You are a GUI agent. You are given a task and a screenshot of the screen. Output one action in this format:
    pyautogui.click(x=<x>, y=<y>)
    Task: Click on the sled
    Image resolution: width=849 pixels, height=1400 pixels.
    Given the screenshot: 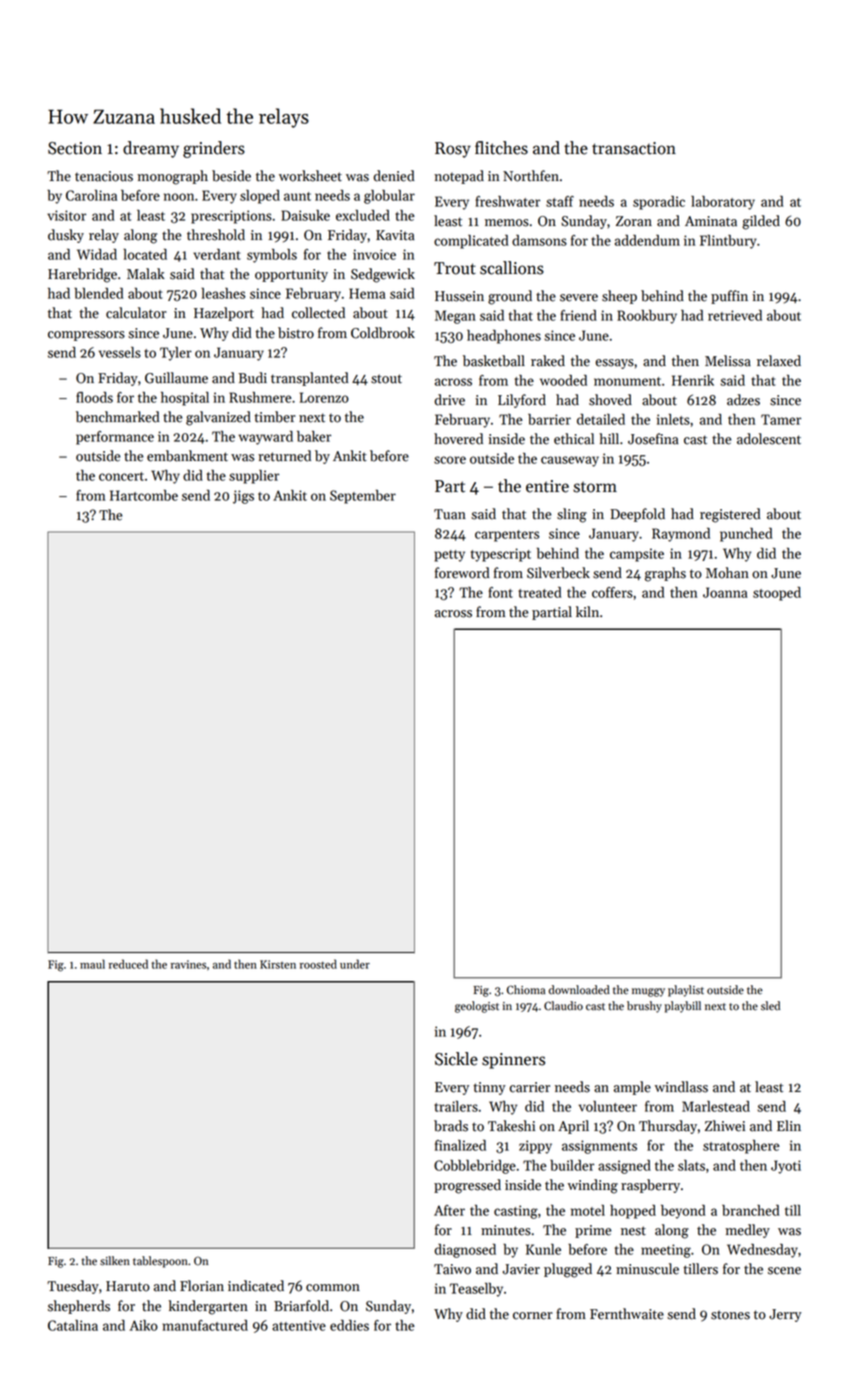 What is the action you would take?
    pyautogui.click(x=770, y=1006)
